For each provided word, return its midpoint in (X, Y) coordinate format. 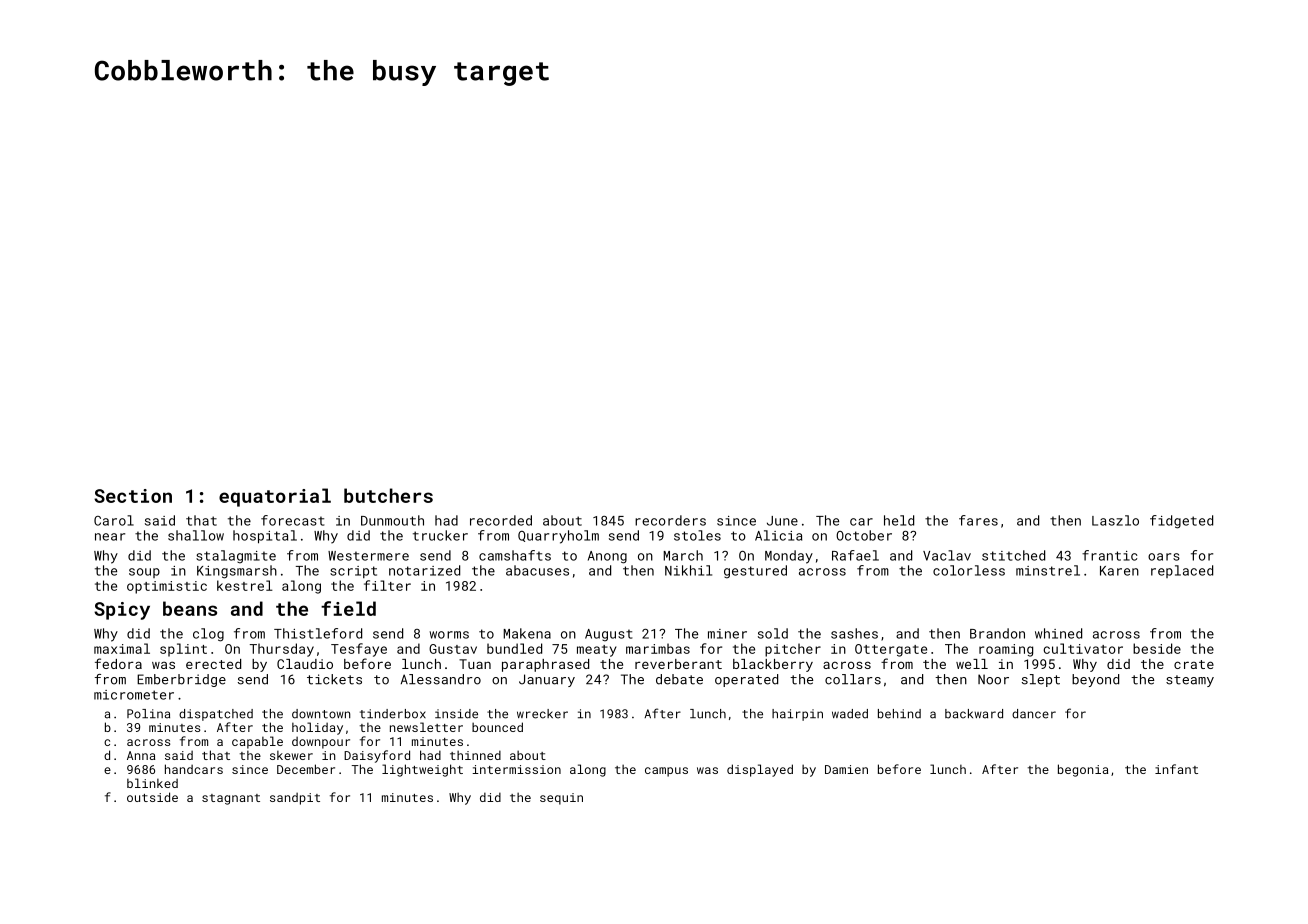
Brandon (997, 633)
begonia (1083, 770)
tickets (334, 679)
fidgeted (1181, 522)
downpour (321, 742)
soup (144, 573)
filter (387, 585)
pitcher (793, 650)
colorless (969, 570)
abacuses (537, 570)
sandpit (295, 798)
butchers (388, 495)
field (348, 608)
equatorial (275, 497)
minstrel (1048, 570)
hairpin (797, 715)
